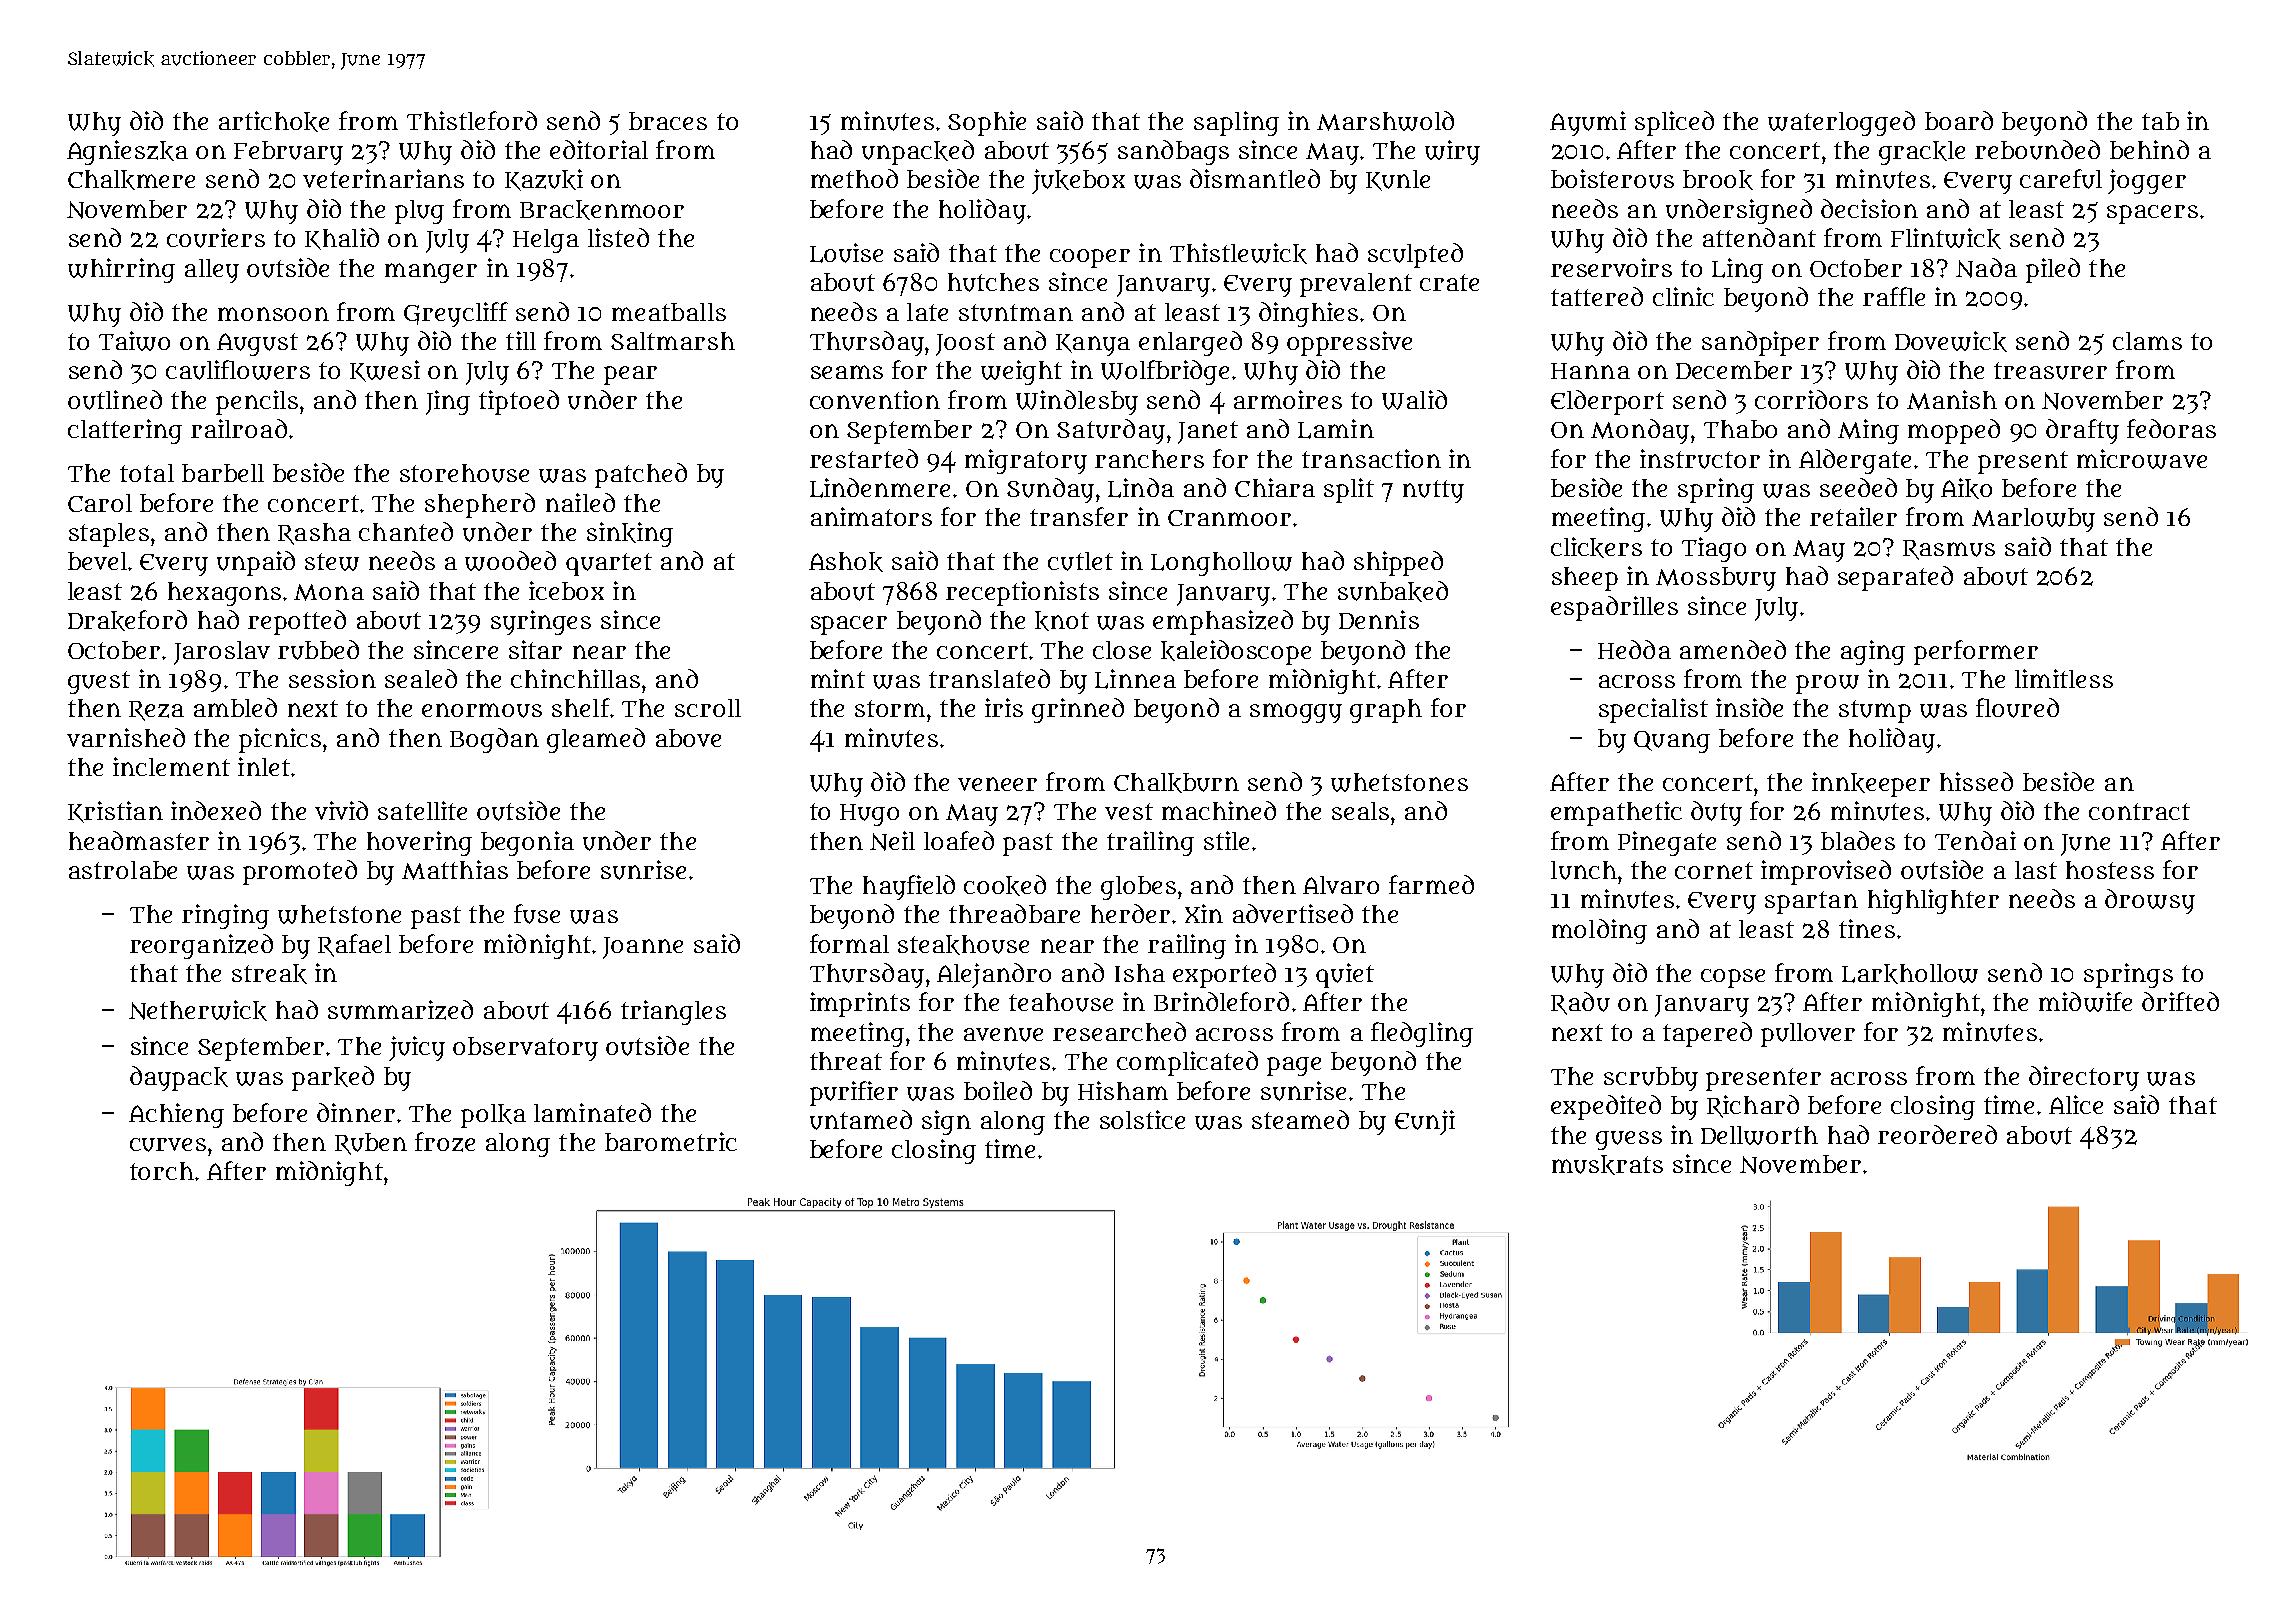  Describe the element at coordinates (1959, 120) in the page. I see `board` at that location.
